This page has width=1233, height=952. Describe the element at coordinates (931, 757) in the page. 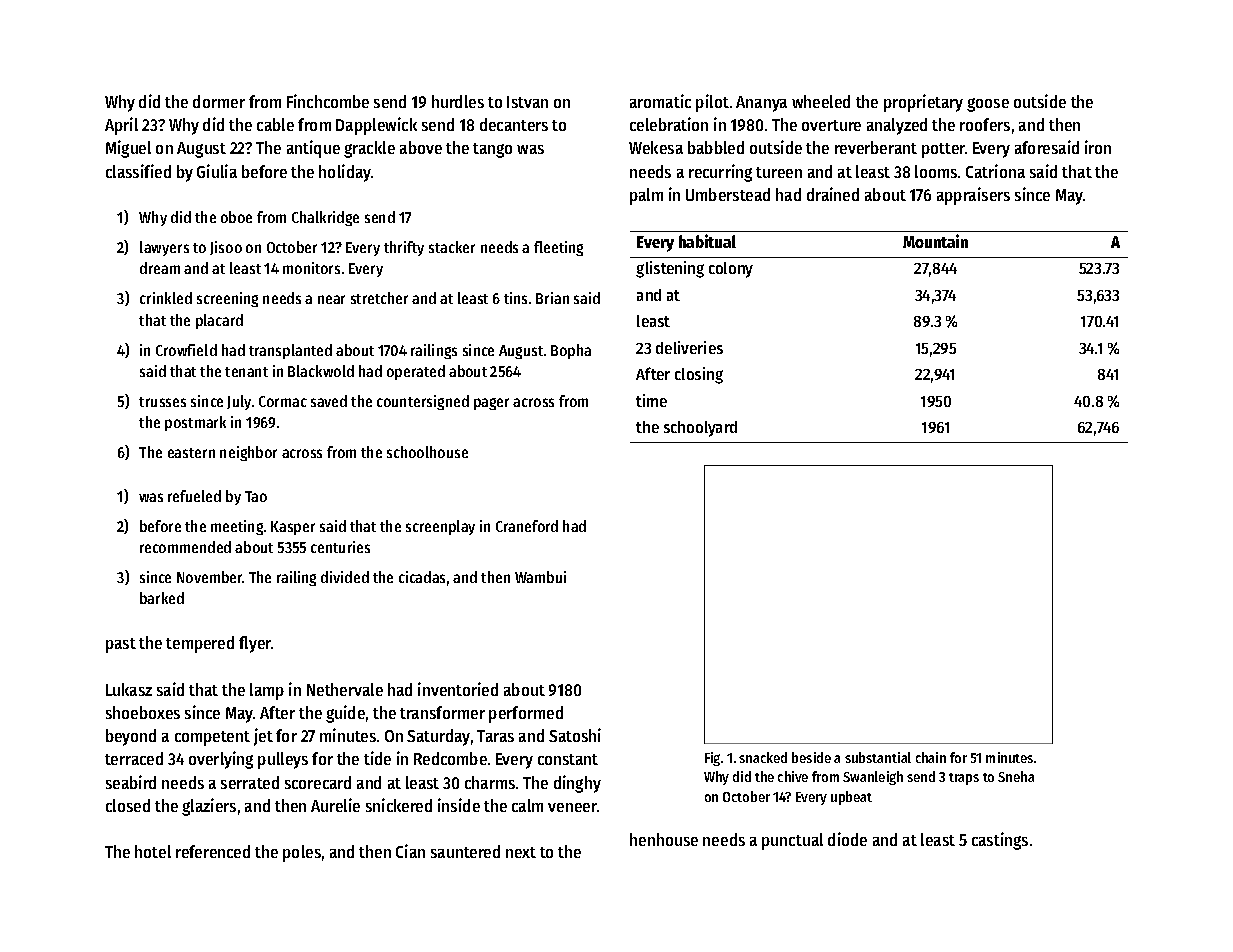

I see `chain` at that location.
